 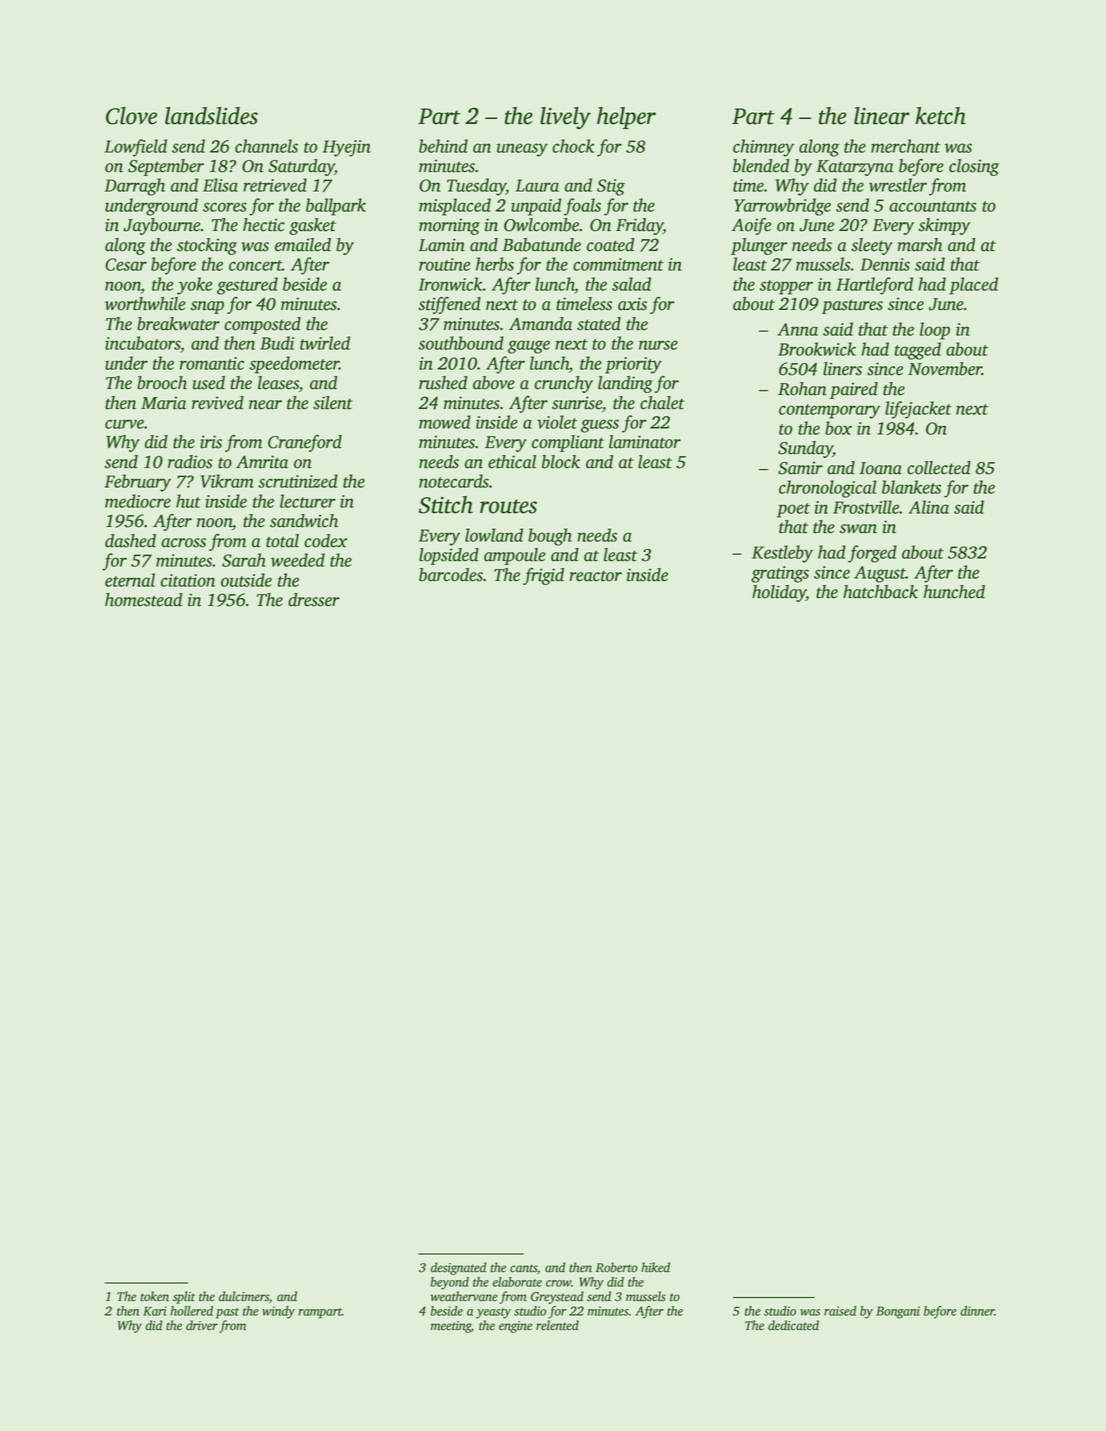 I want to click on Elisa, so click(x=220, y=185).
